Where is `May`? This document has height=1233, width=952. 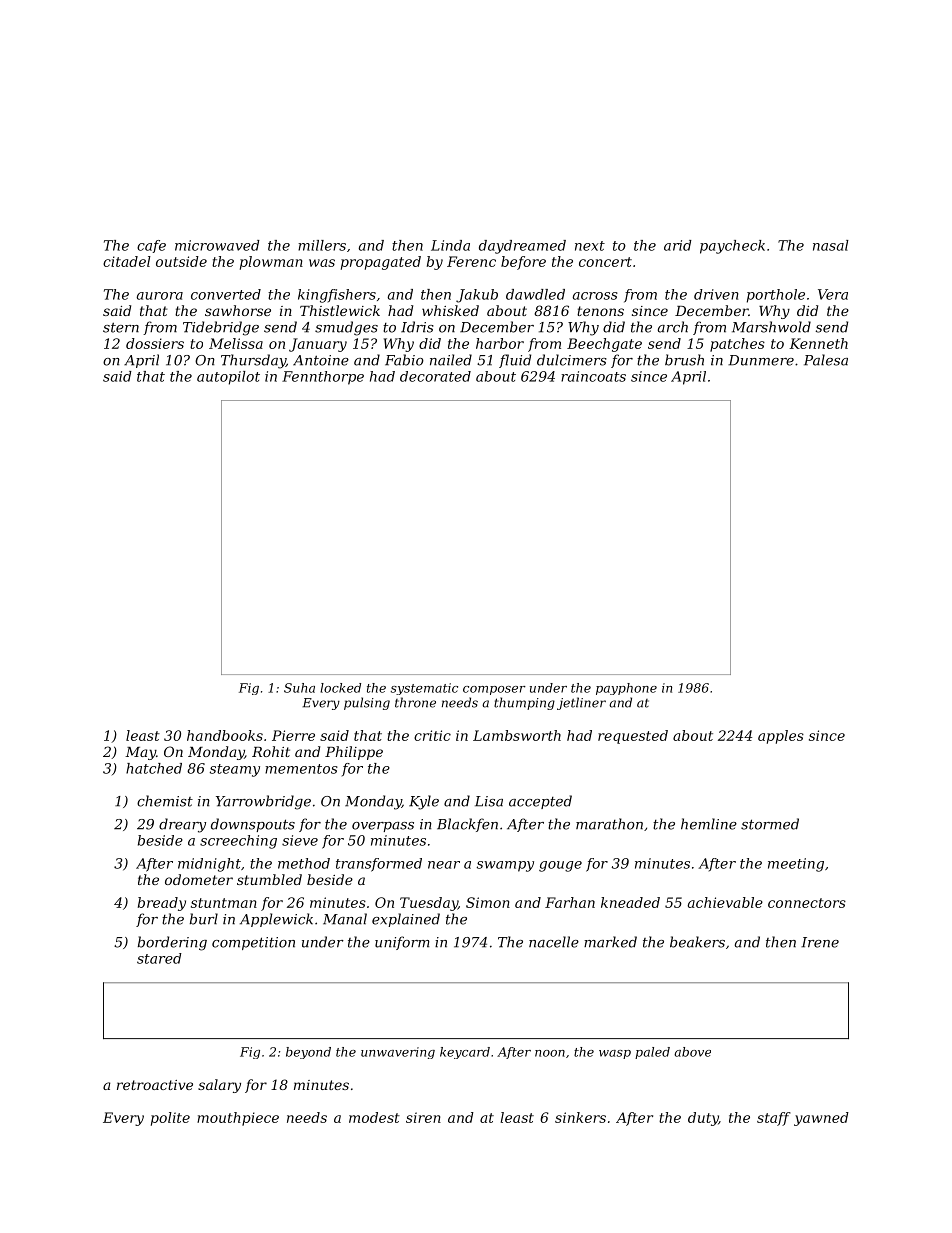 May is located at coordinates (140, 753).
